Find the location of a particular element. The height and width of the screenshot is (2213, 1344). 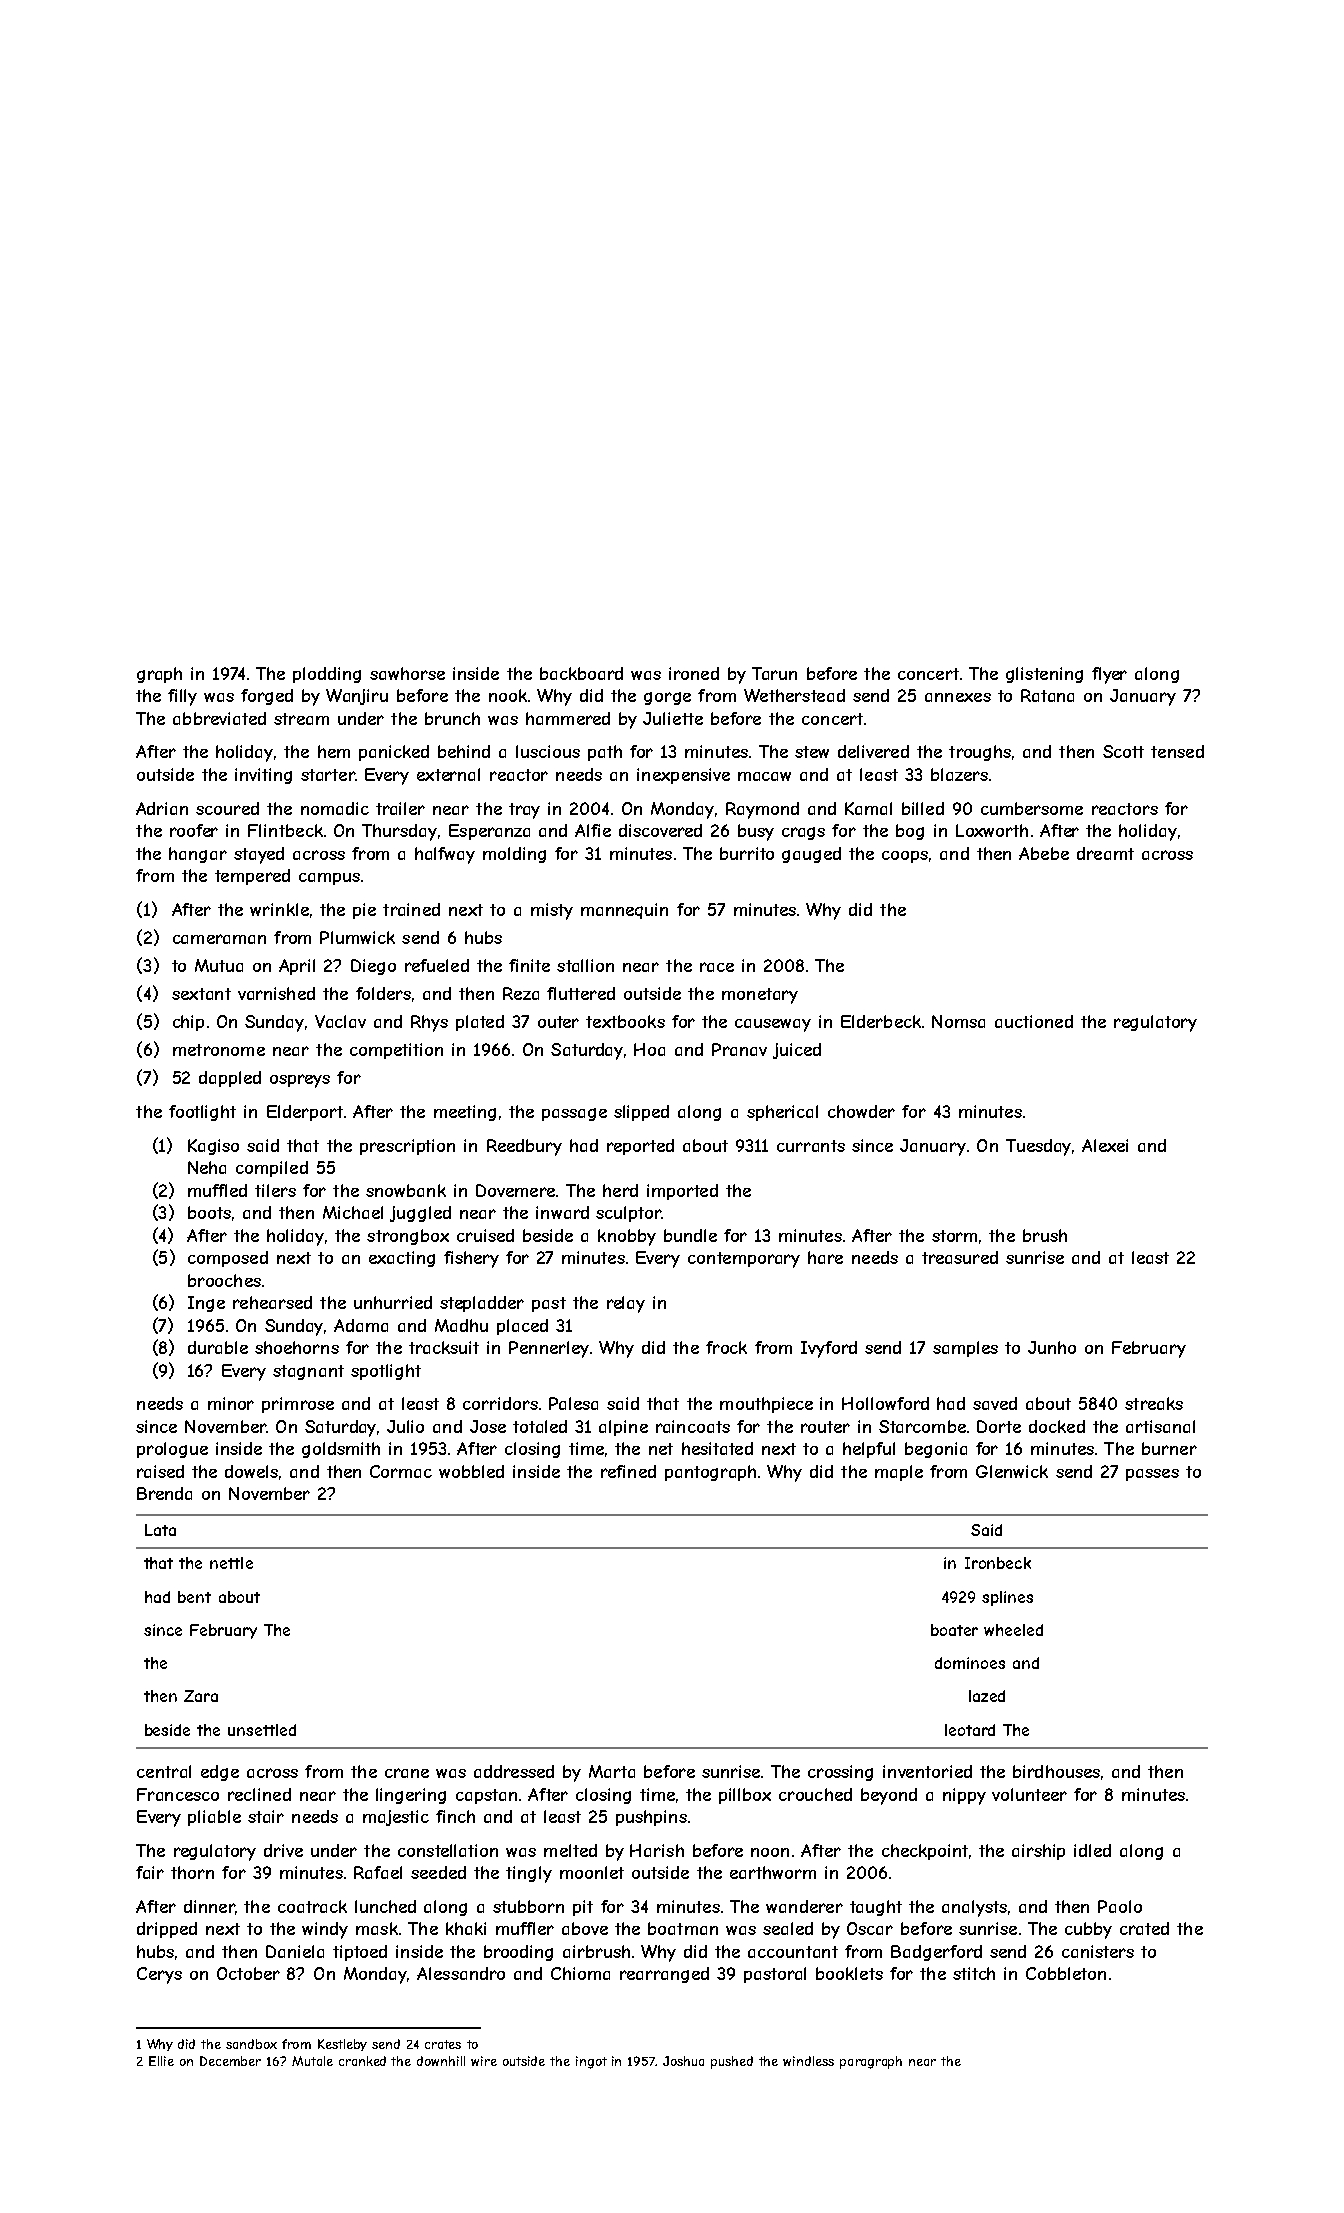

annexes is located at coordinates (958, 697).
